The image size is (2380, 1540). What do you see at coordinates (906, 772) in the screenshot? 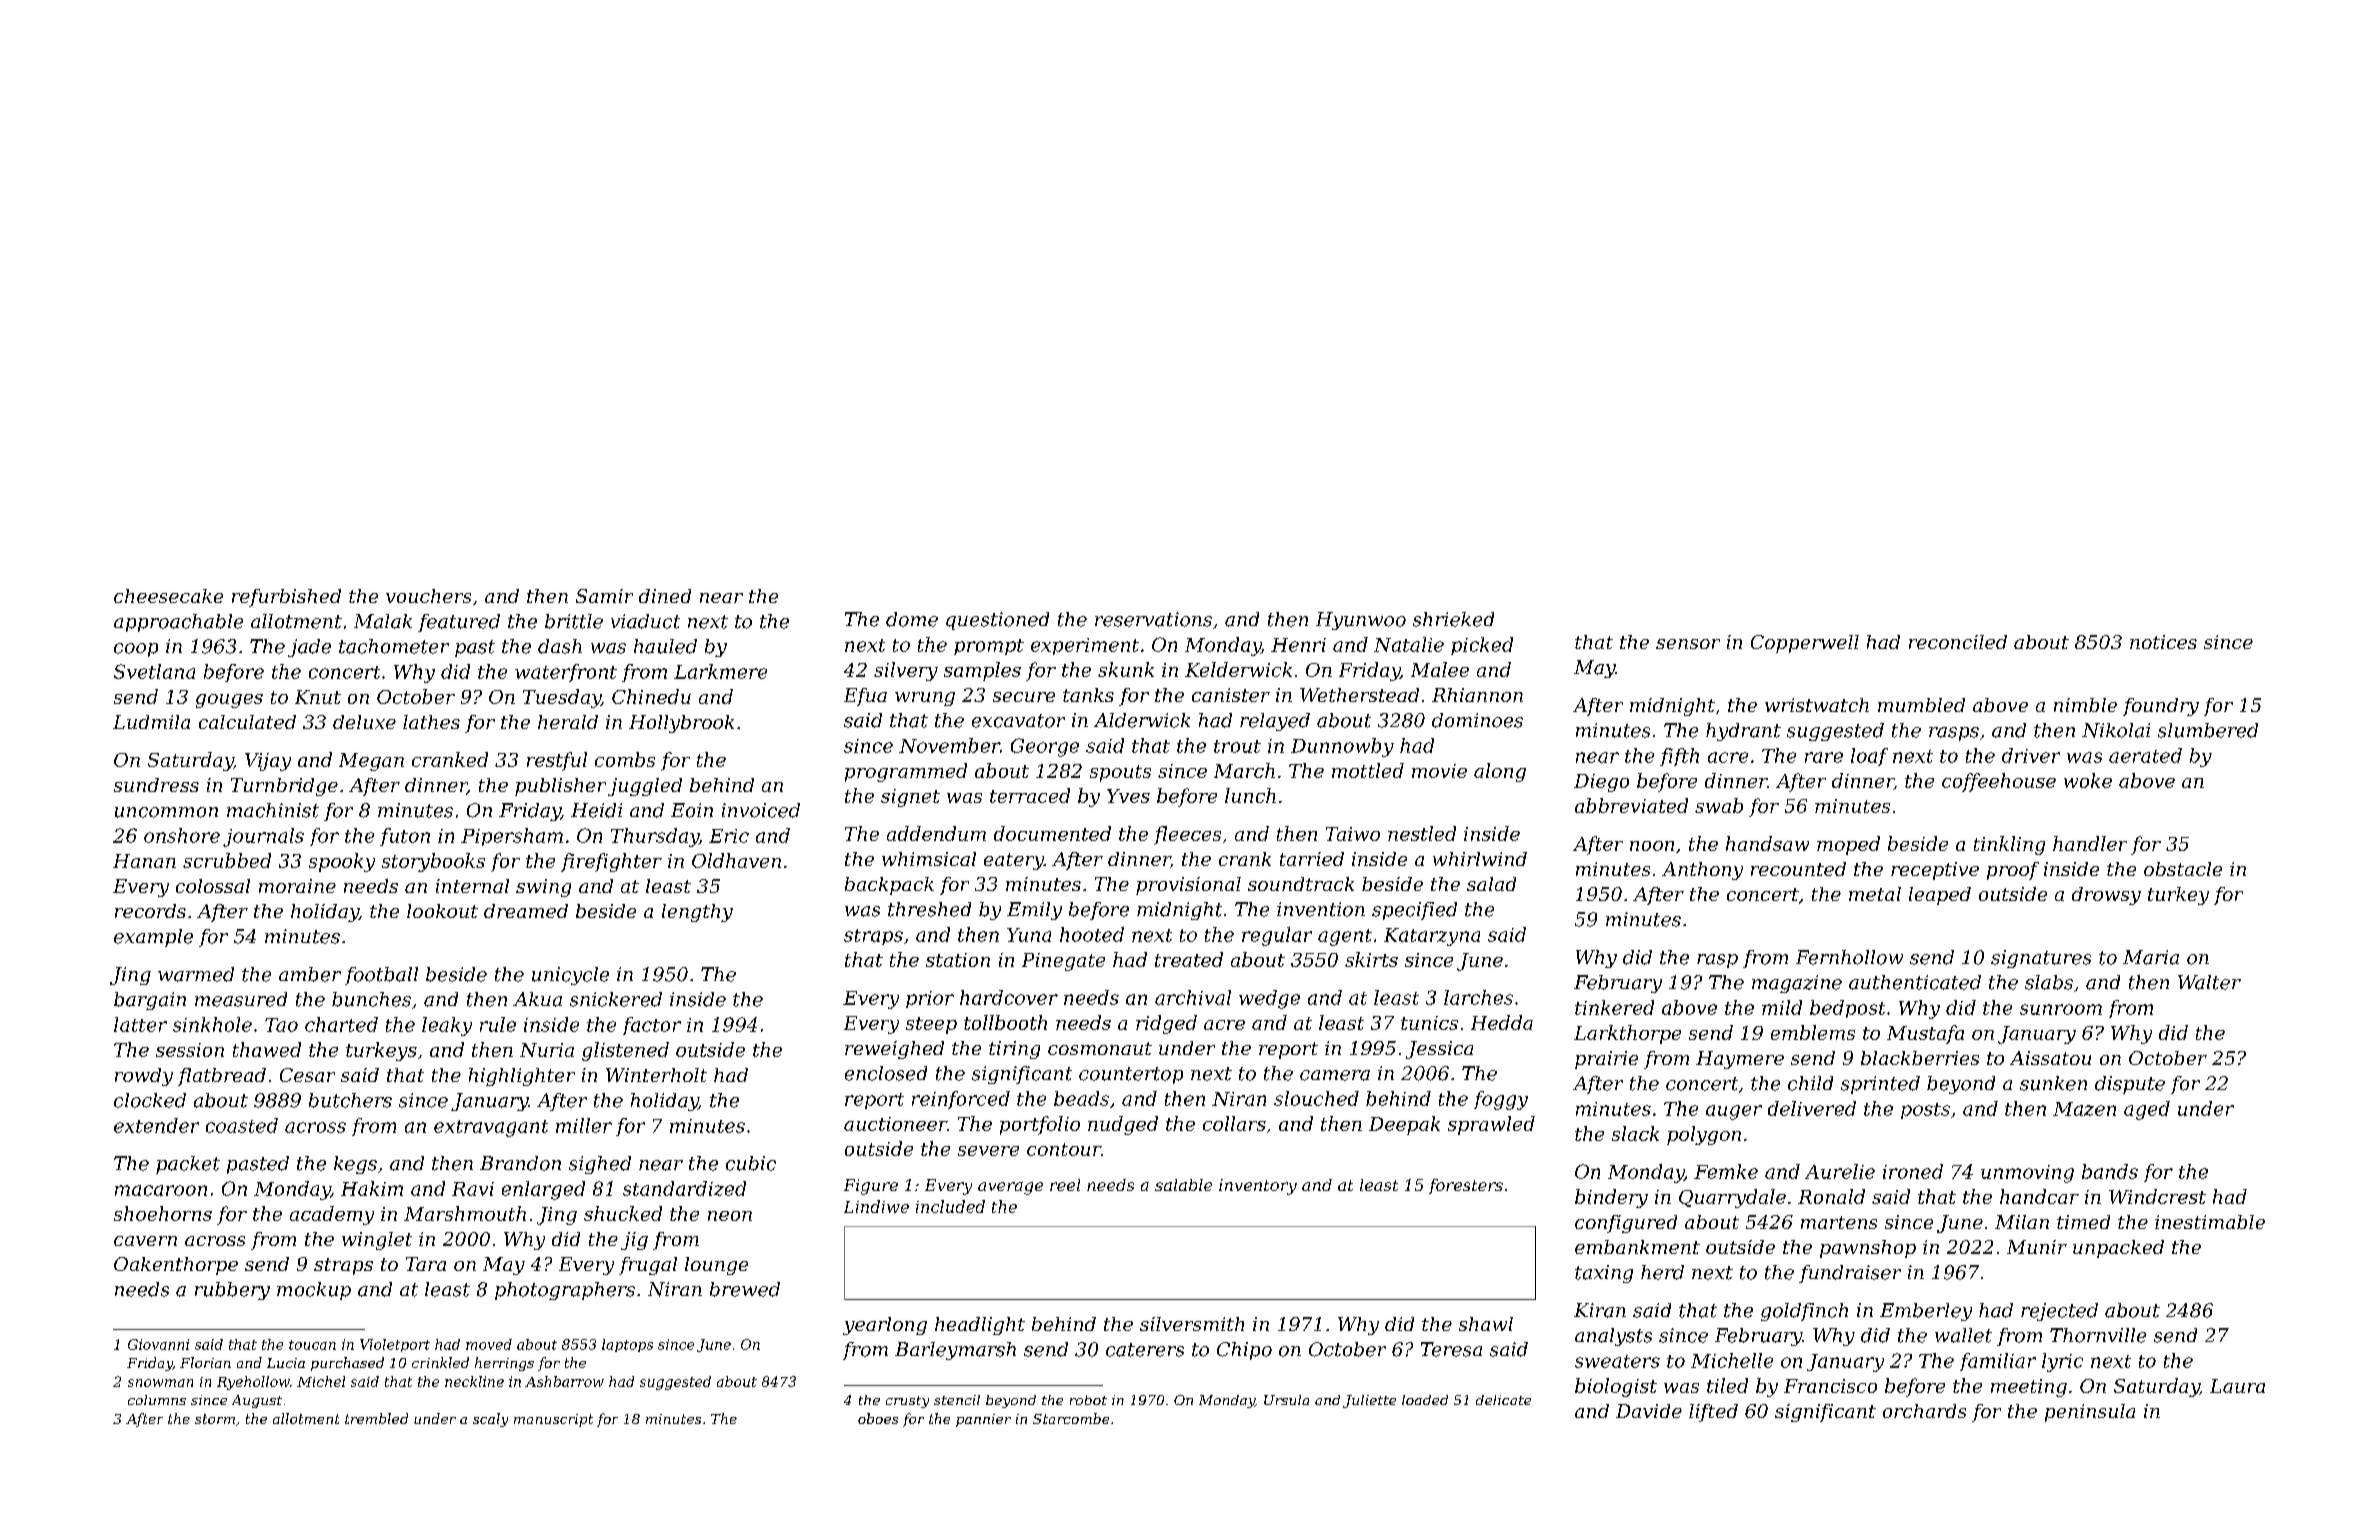
I see `programmed` at bounding box center [906, 772].
